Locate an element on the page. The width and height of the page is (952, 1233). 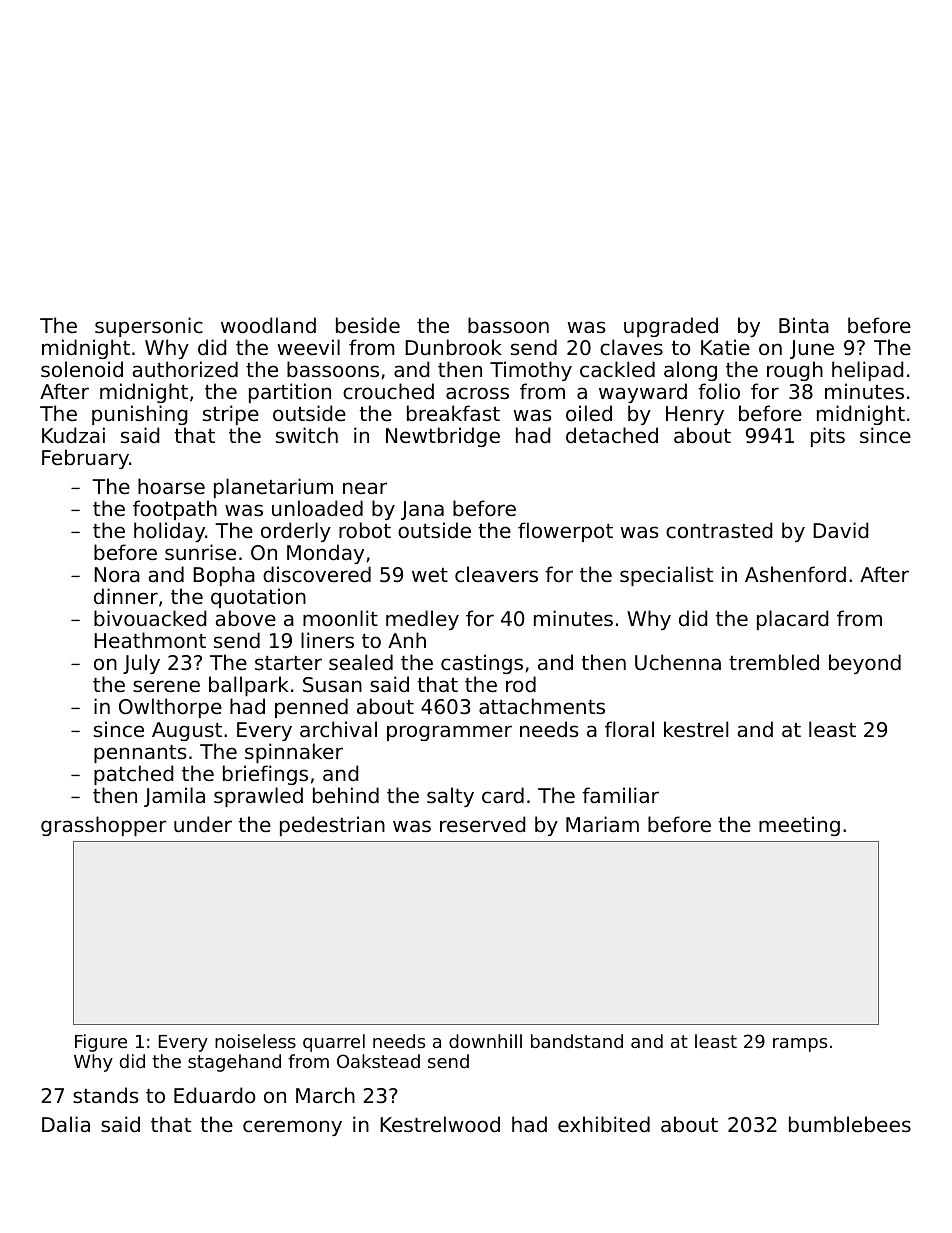
Mariam is located at coordinates (602, 824).
